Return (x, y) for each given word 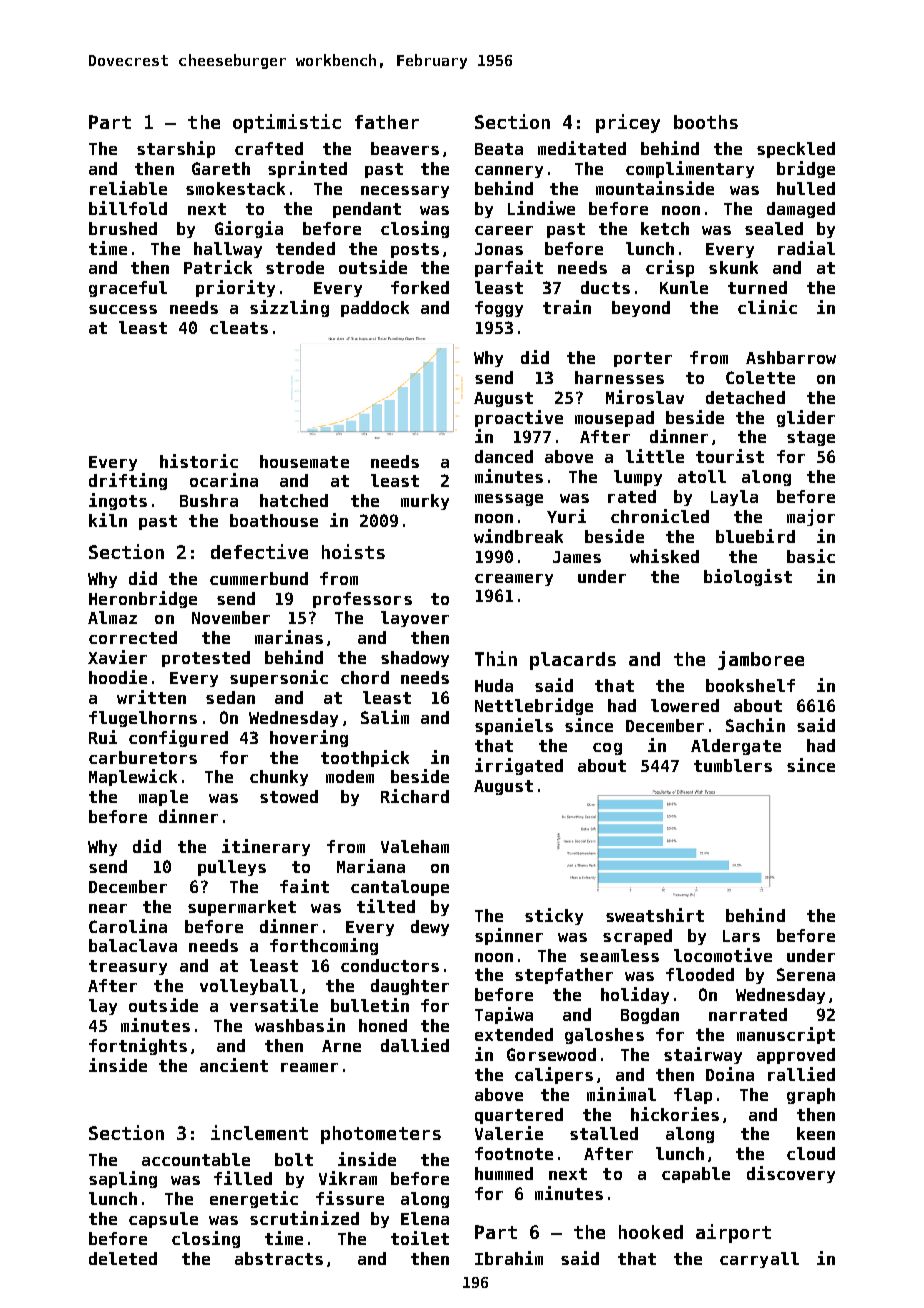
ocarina (224, 480)
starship (176, 149)
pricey (628, 123)
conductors (390, 965)
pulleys (232, 868)
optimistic (287, 123)
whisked (664, 556)
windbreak (518, 536)
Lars (741, 936)
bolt (294, 1159)
